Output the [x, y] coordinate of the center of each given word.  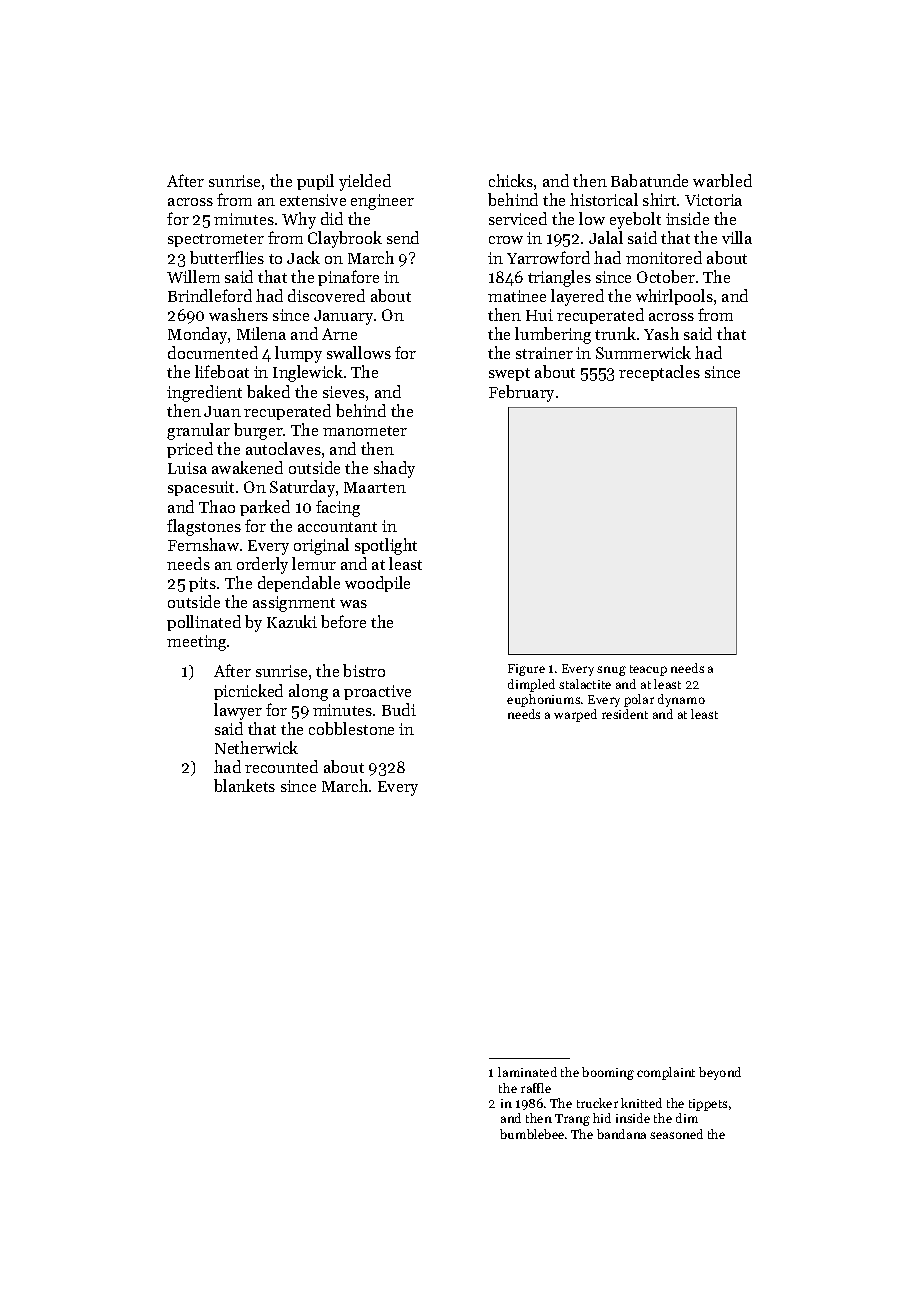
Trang [572, 1120]
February [521, 393]
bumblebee [532, 1134]
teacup [648, 670]
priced [190, 450]
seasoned [676, 1134]
